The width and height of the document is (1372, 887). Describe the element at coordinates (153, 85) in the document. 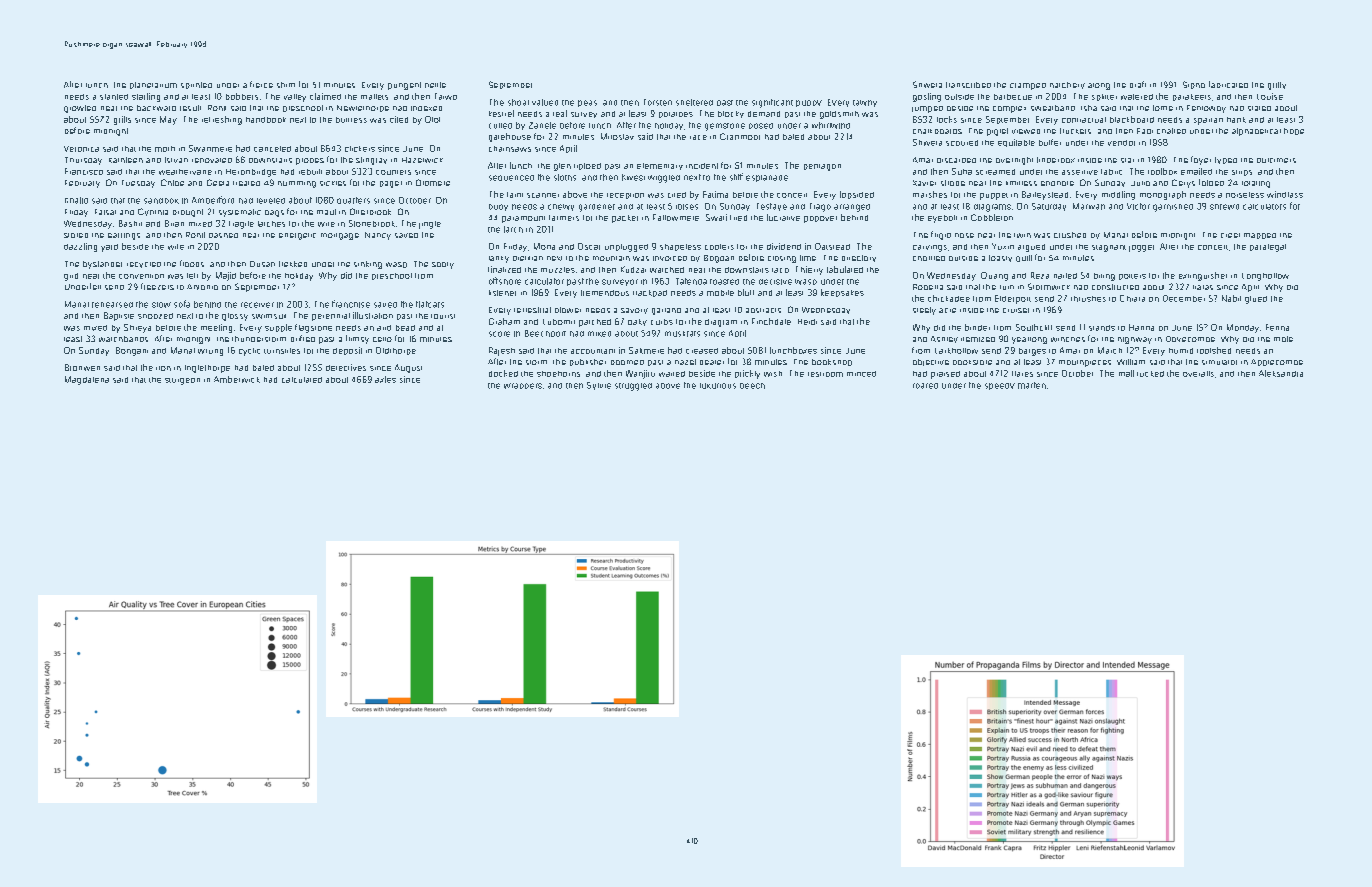

I see `planetarium` at that location.
